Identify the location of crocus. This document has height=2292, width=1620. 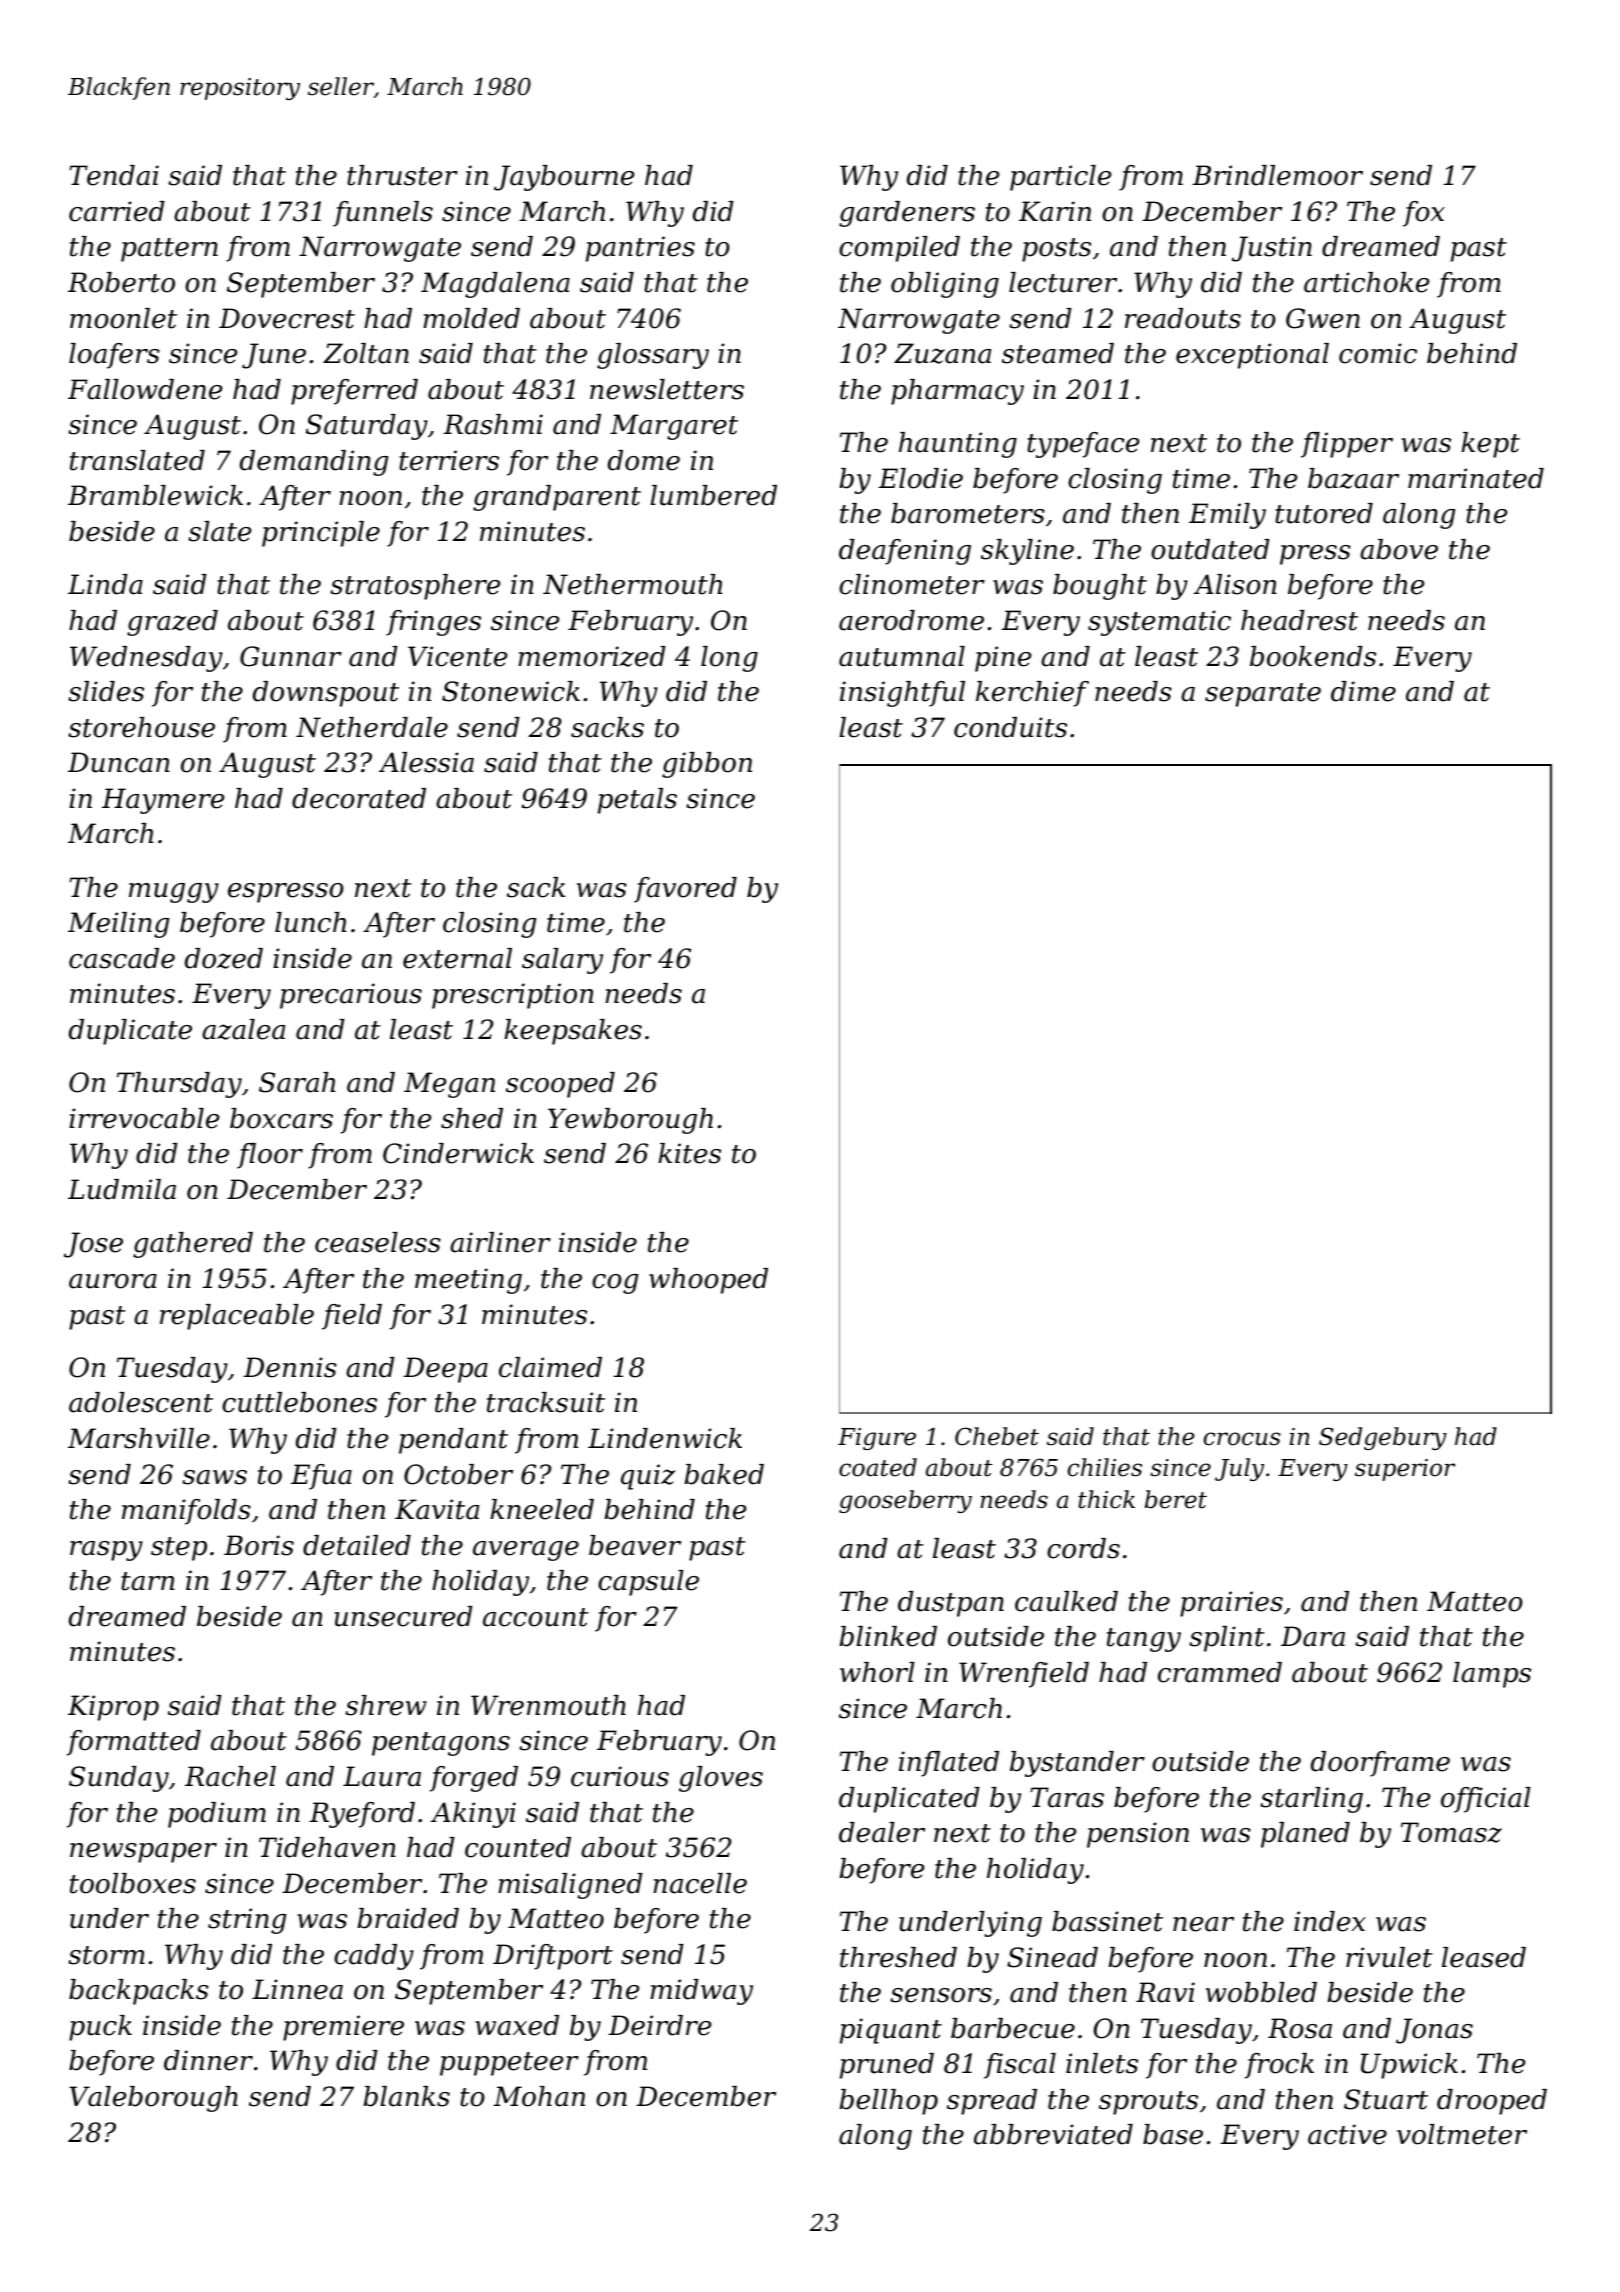
(1242, 1439).
